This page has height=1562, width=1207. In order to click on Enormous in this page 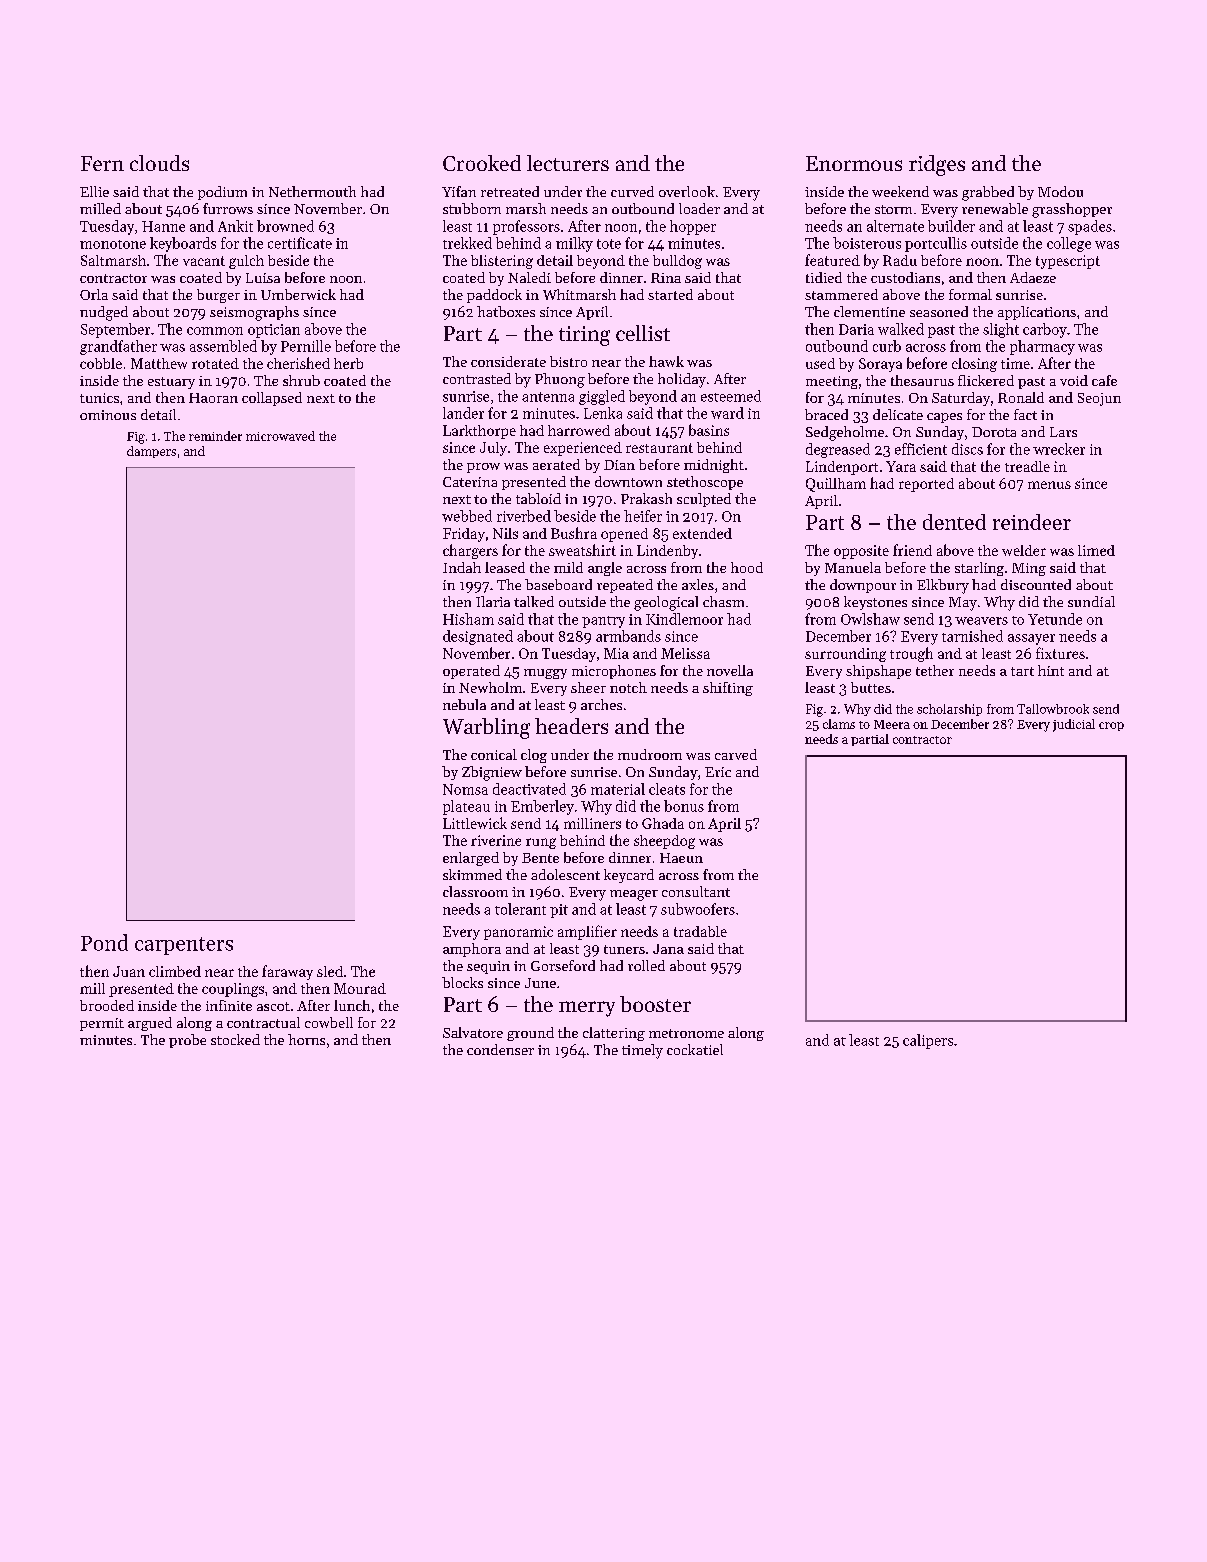, I will do `click(854, 163)`.
